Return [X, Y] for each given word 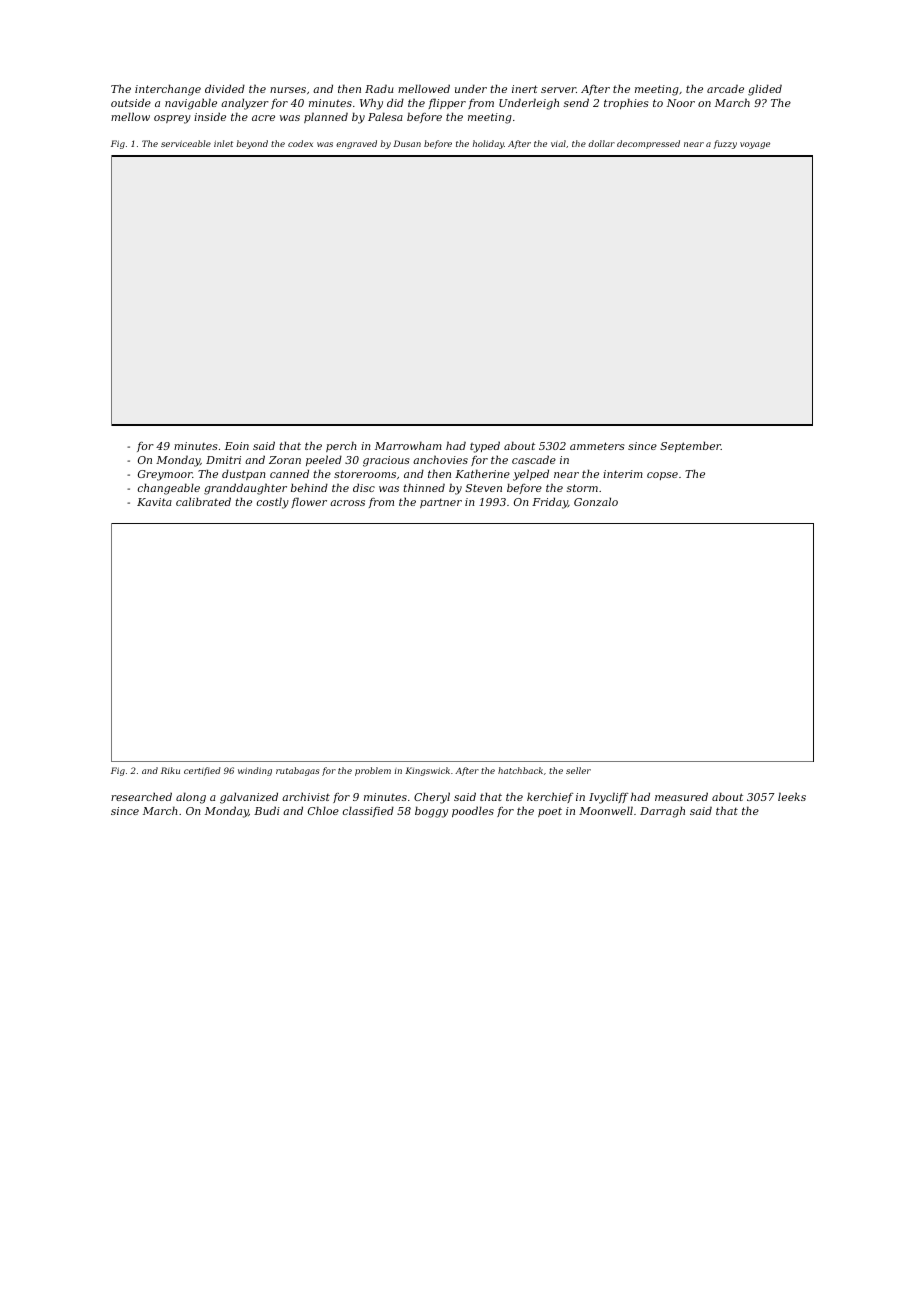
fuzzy [725, 144]
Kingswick [427, 771]
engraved [356, 144]
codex [300, 143]
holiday [488, 144]
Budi [267, 810]
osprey [172, 119]
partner [441, 503]
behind [309, 487]
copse [662, 476]
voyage [755, 145]
